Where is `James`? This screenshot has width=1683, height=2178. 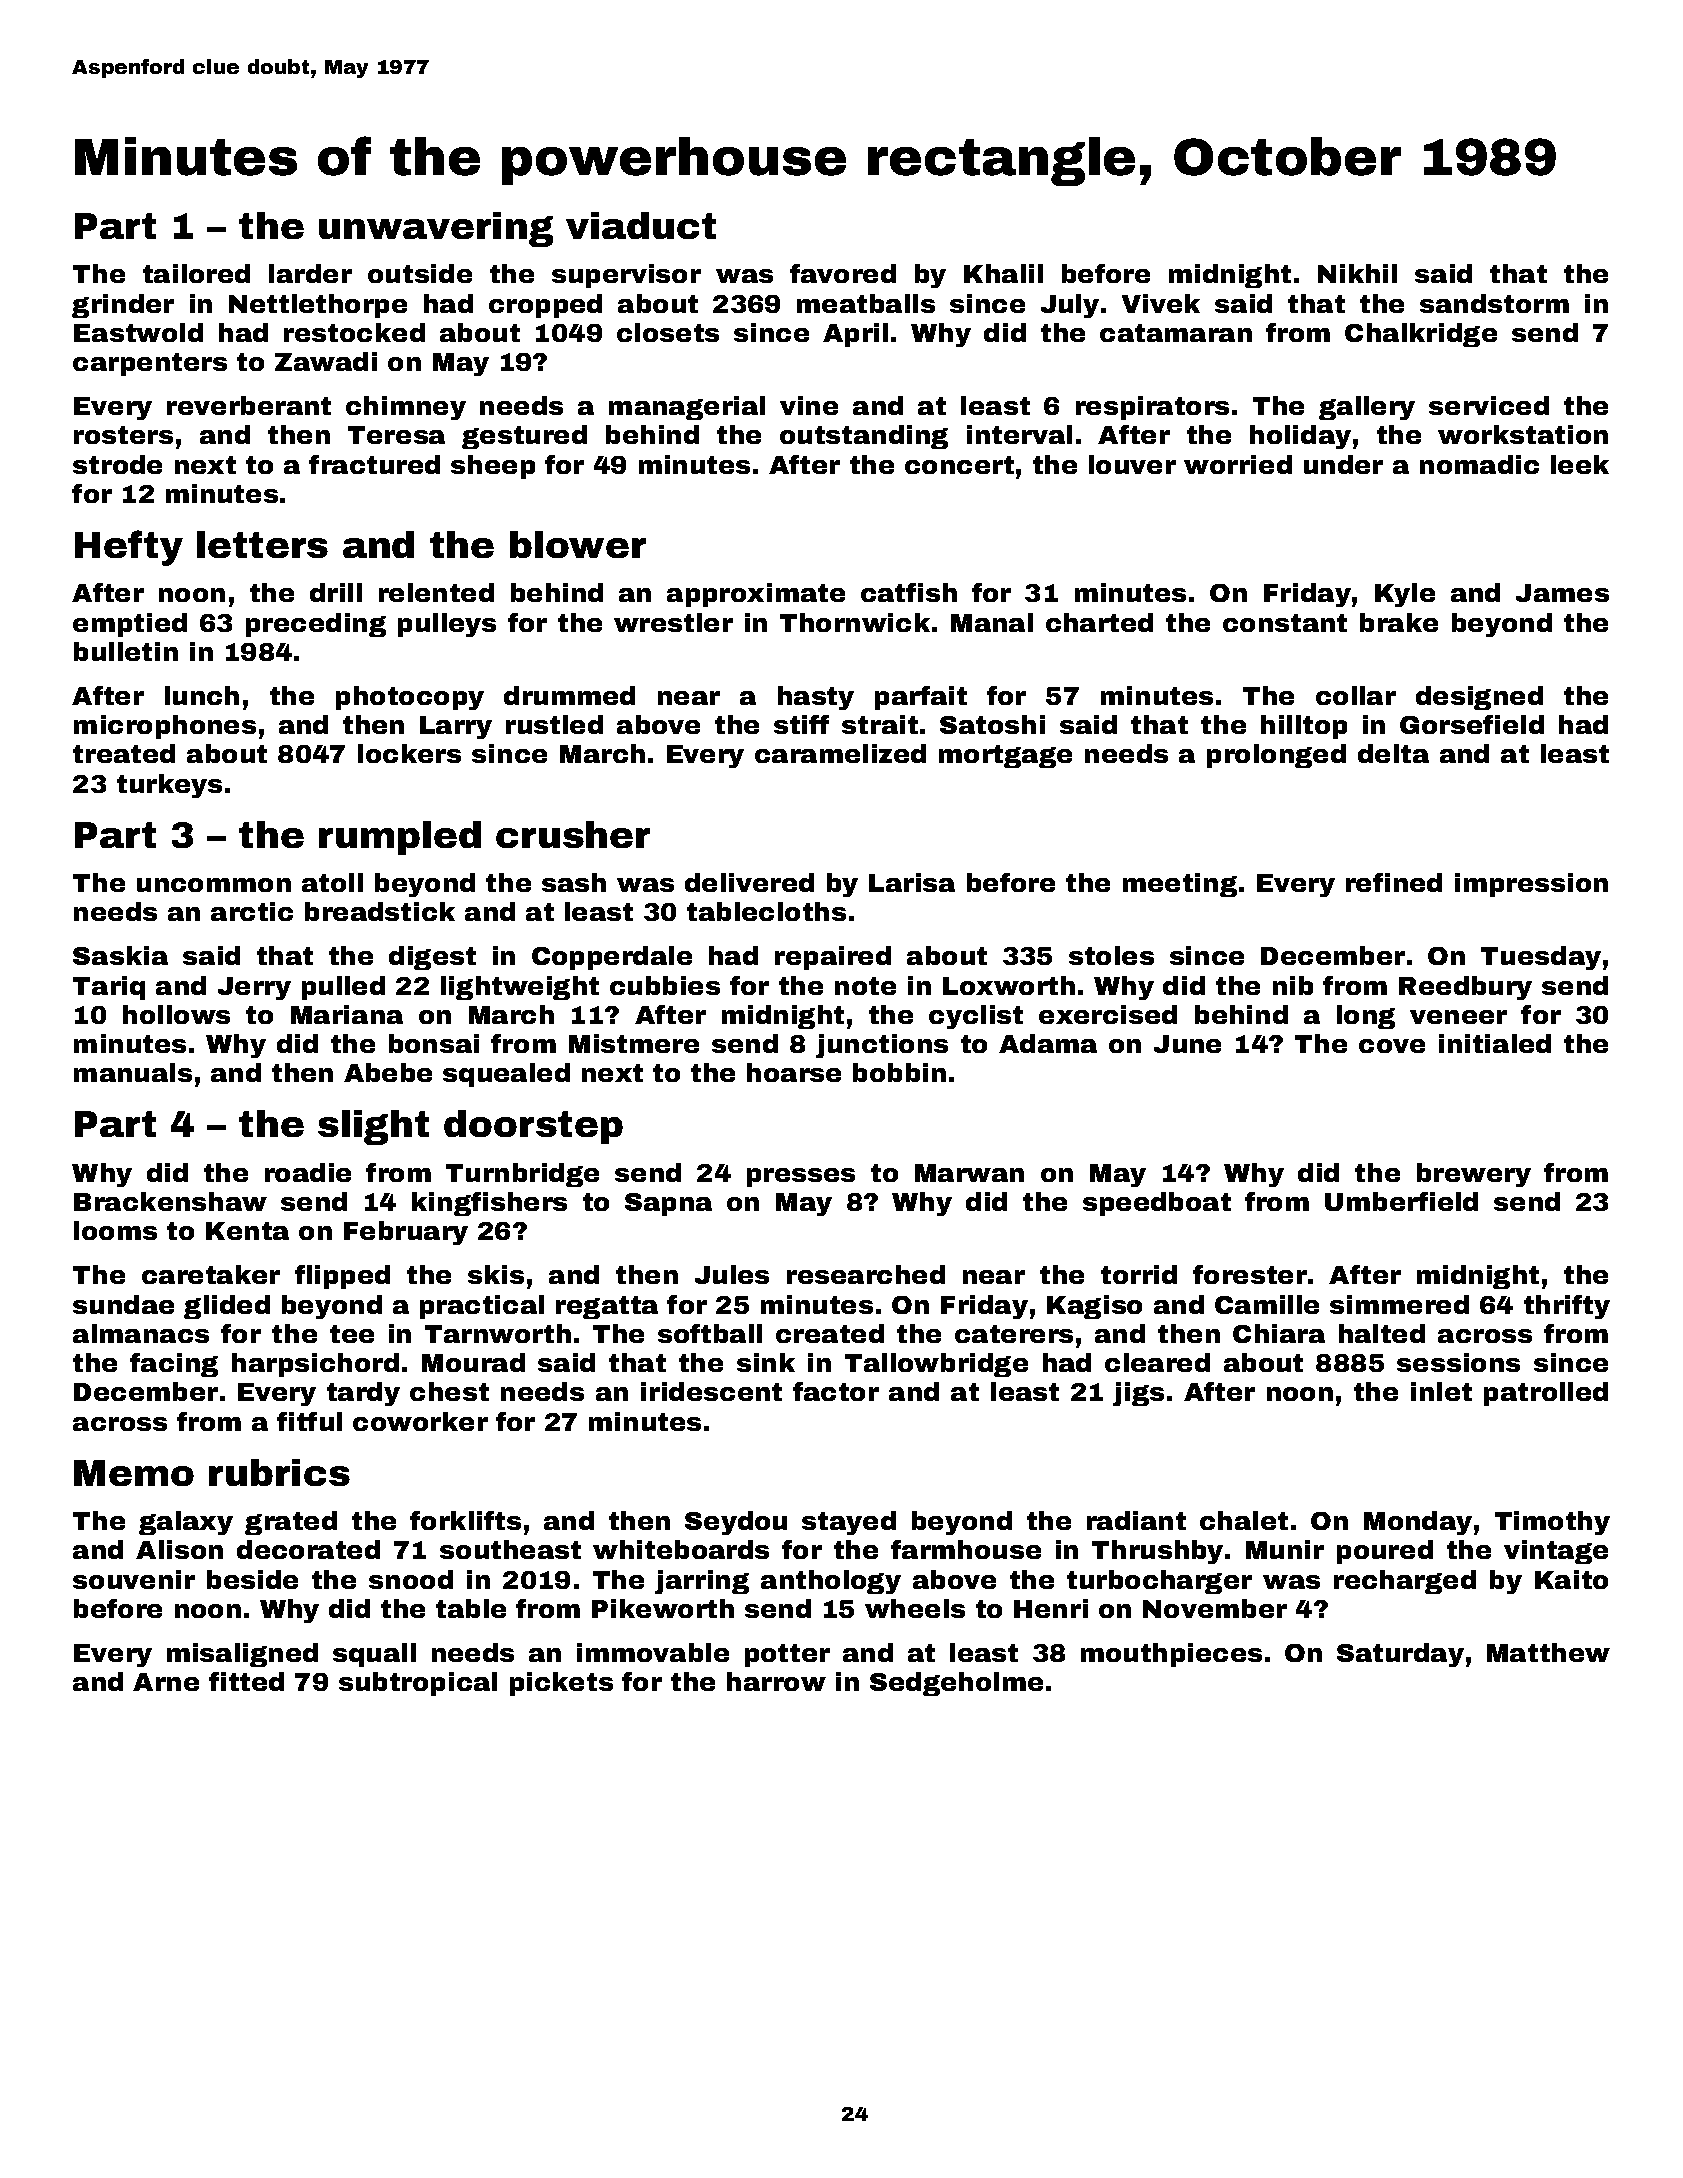
James is located at coordinates (1562, 593).
